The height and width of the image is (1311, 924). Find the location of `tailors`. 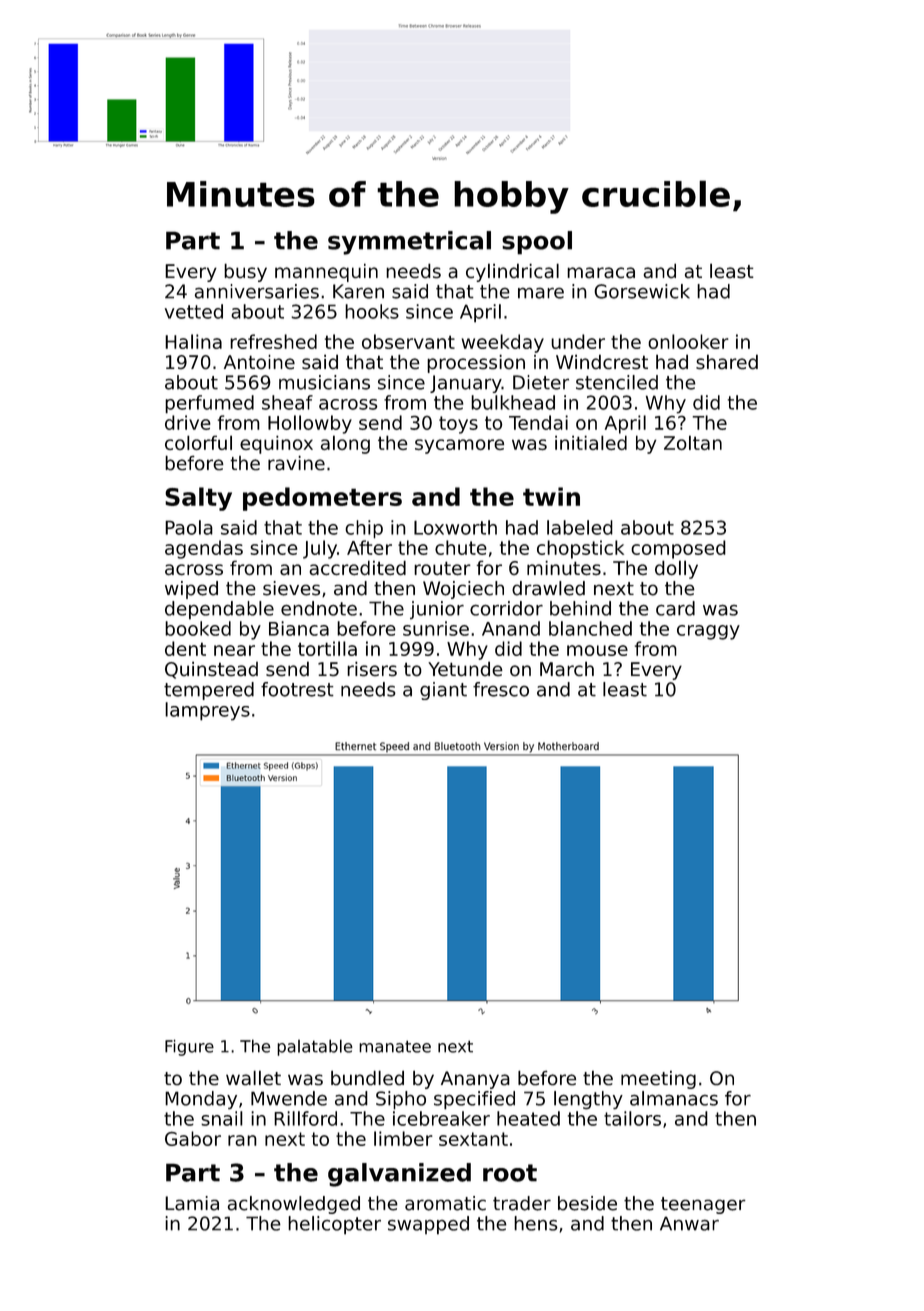

tailors is located at coordinates (632, 1118).
